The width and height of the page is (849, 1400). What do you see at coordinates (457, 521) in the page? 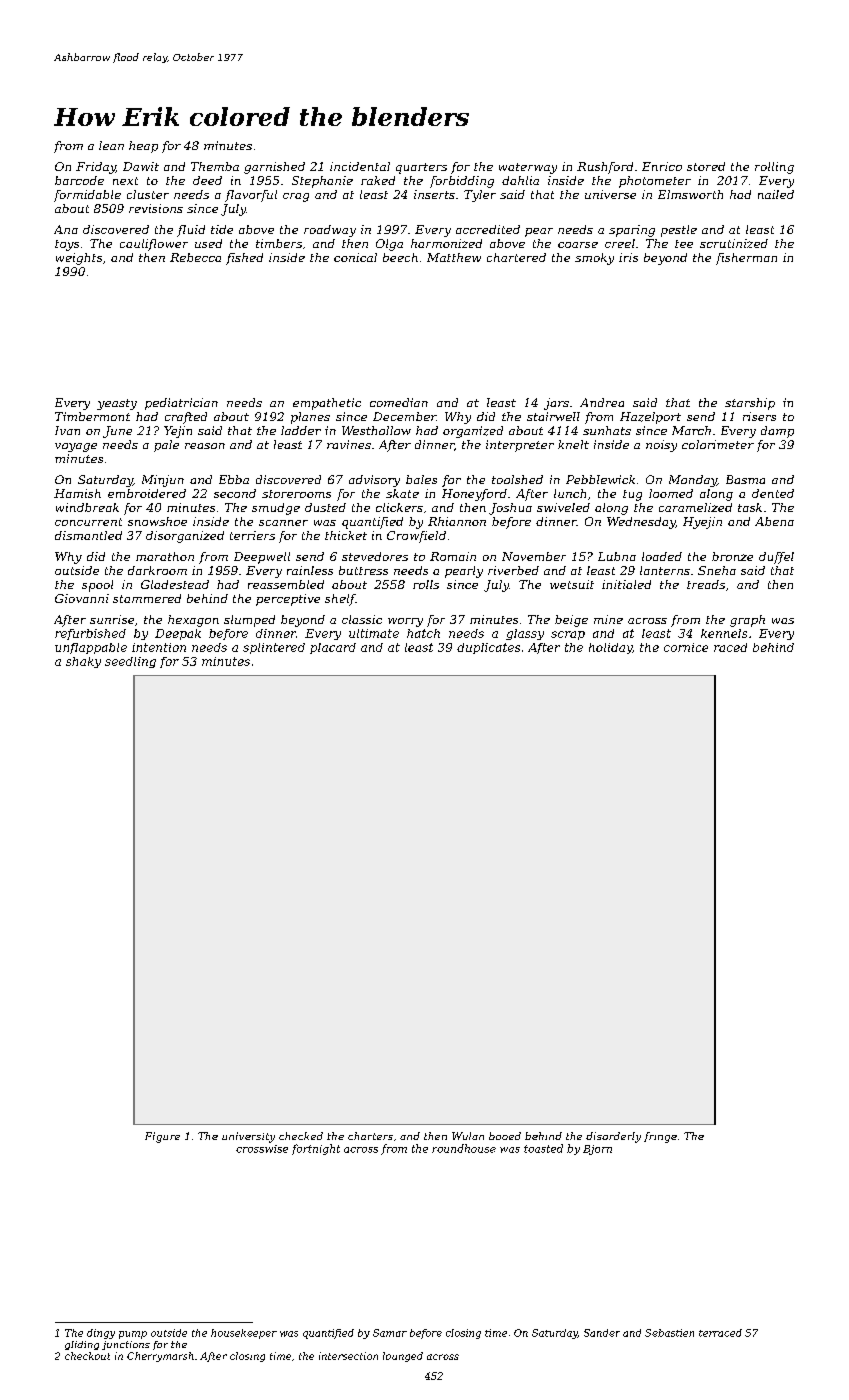
I see `Rhiannon` at bounding box center [457, 521].
